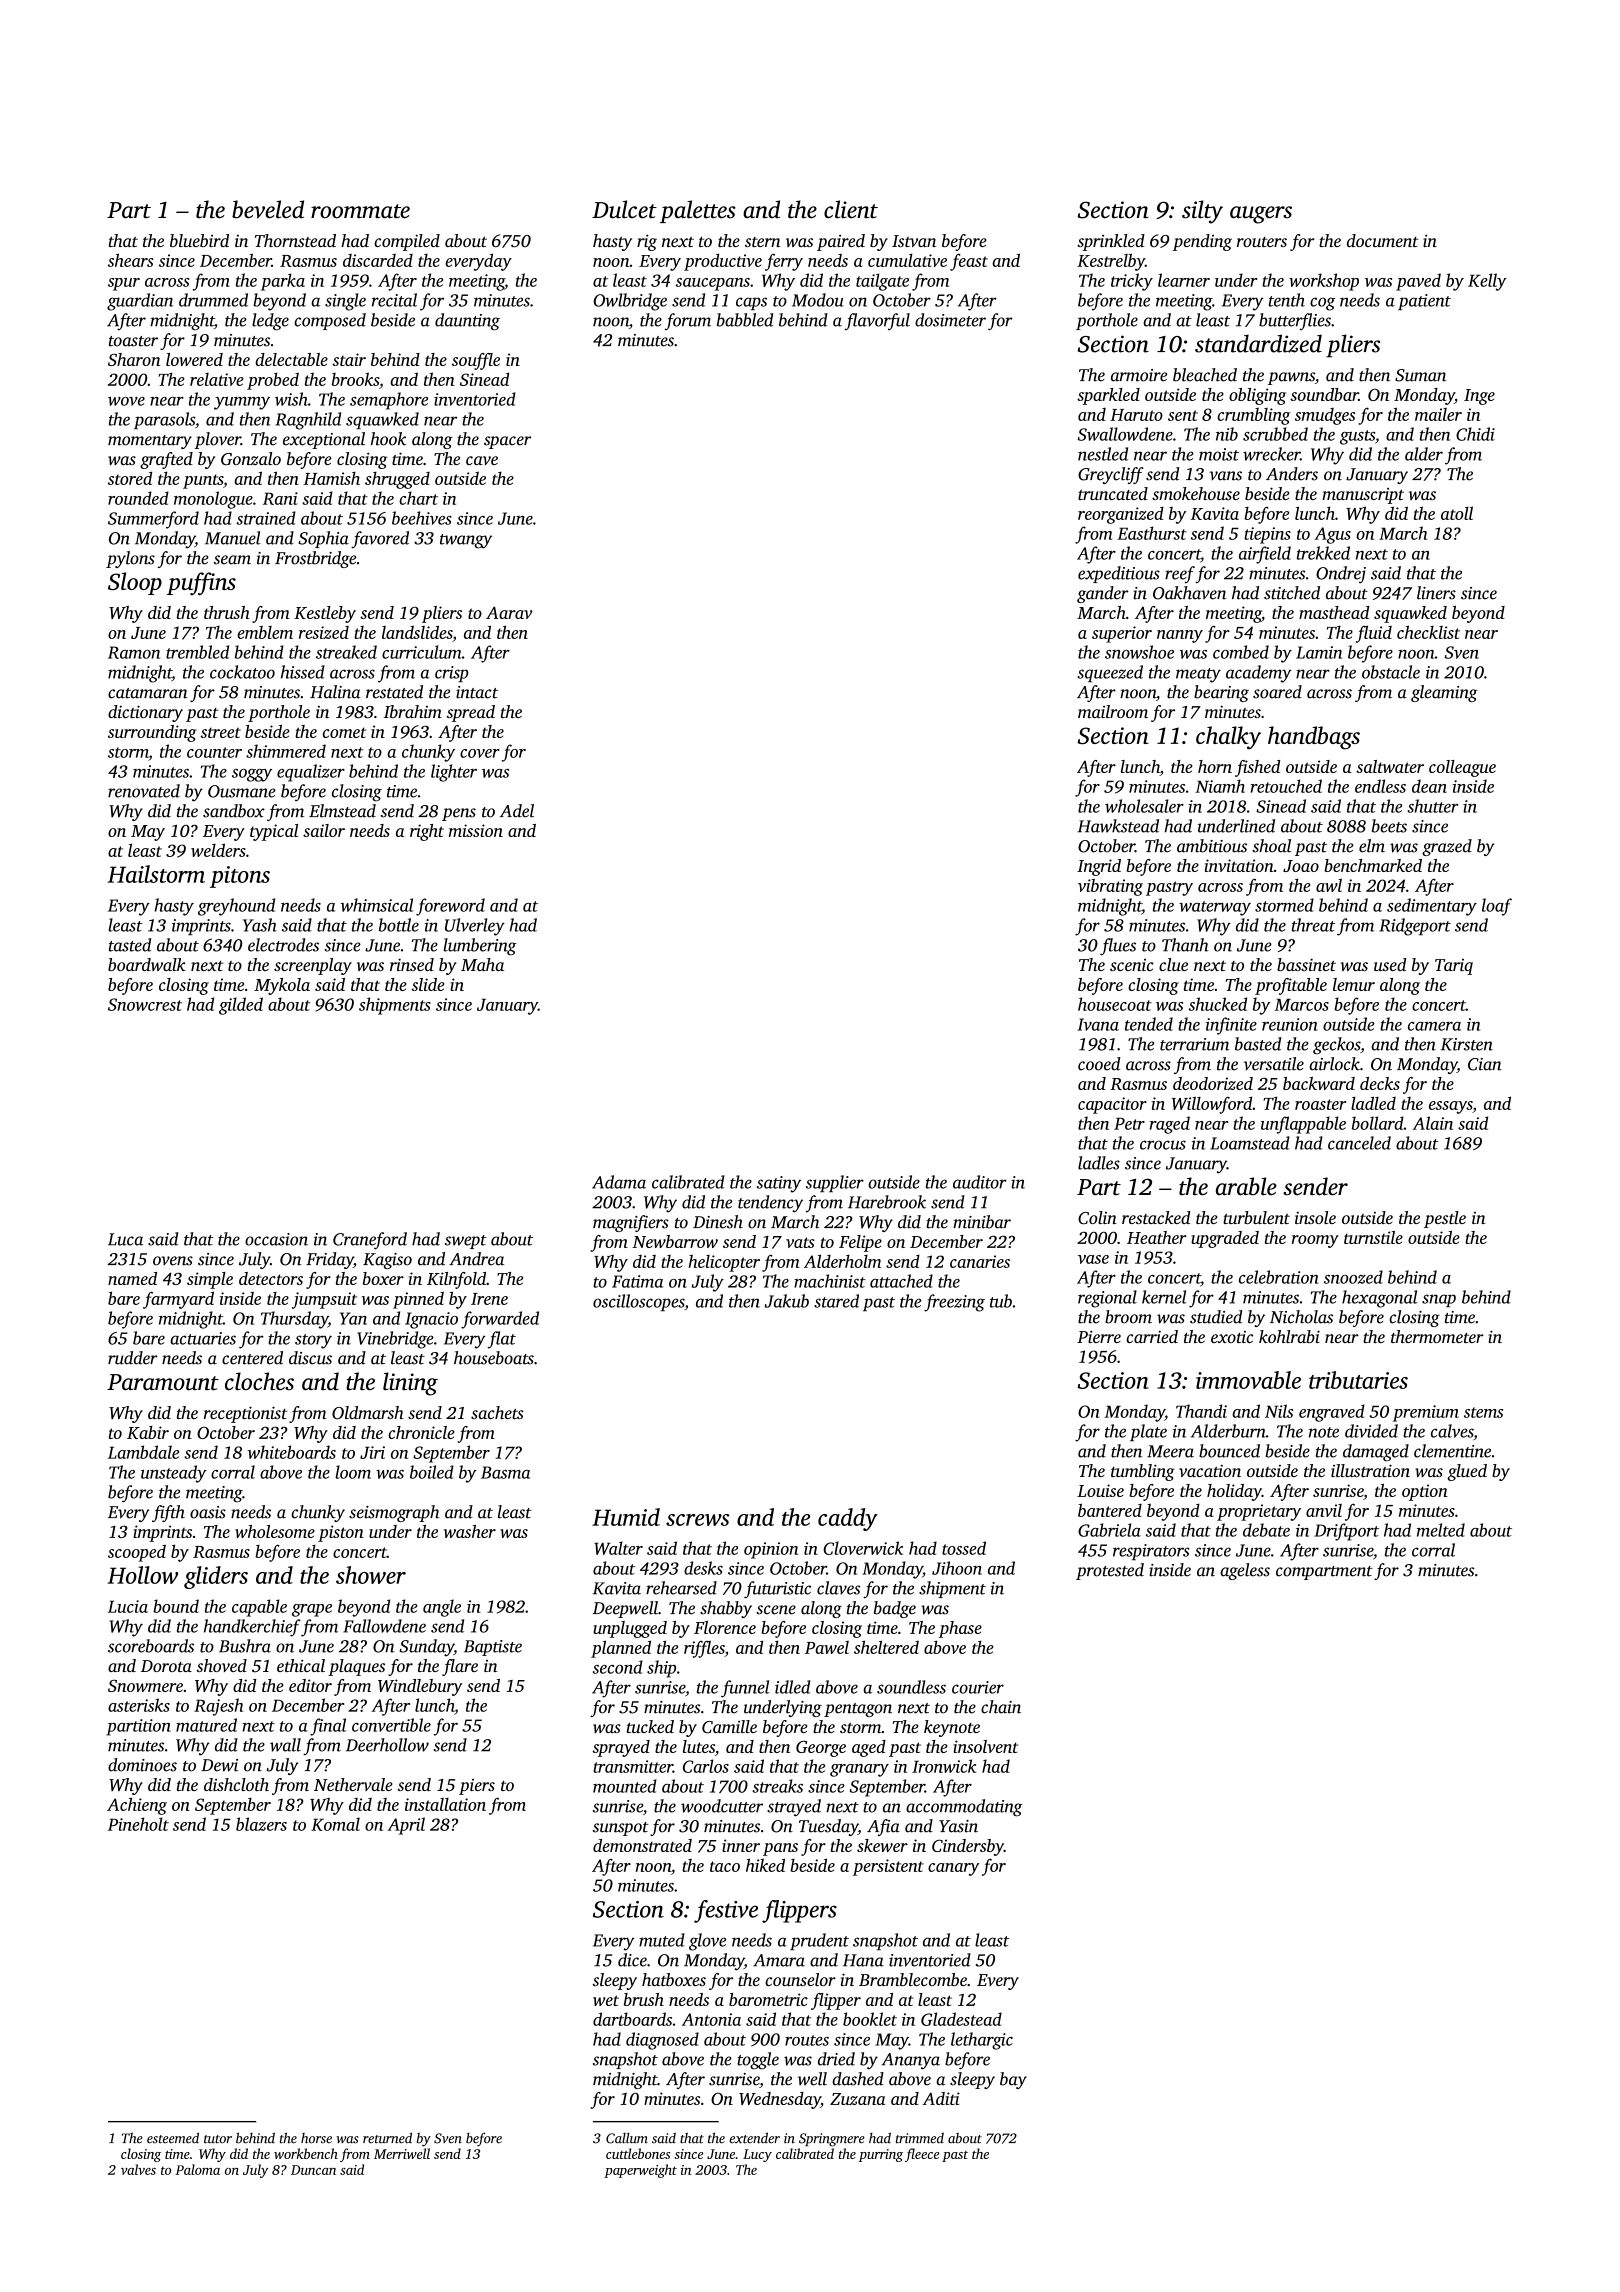 Image resolution: width=1620 pixels, height=2292 pixels. I want to click on Paloma, so click(197, 2169).
